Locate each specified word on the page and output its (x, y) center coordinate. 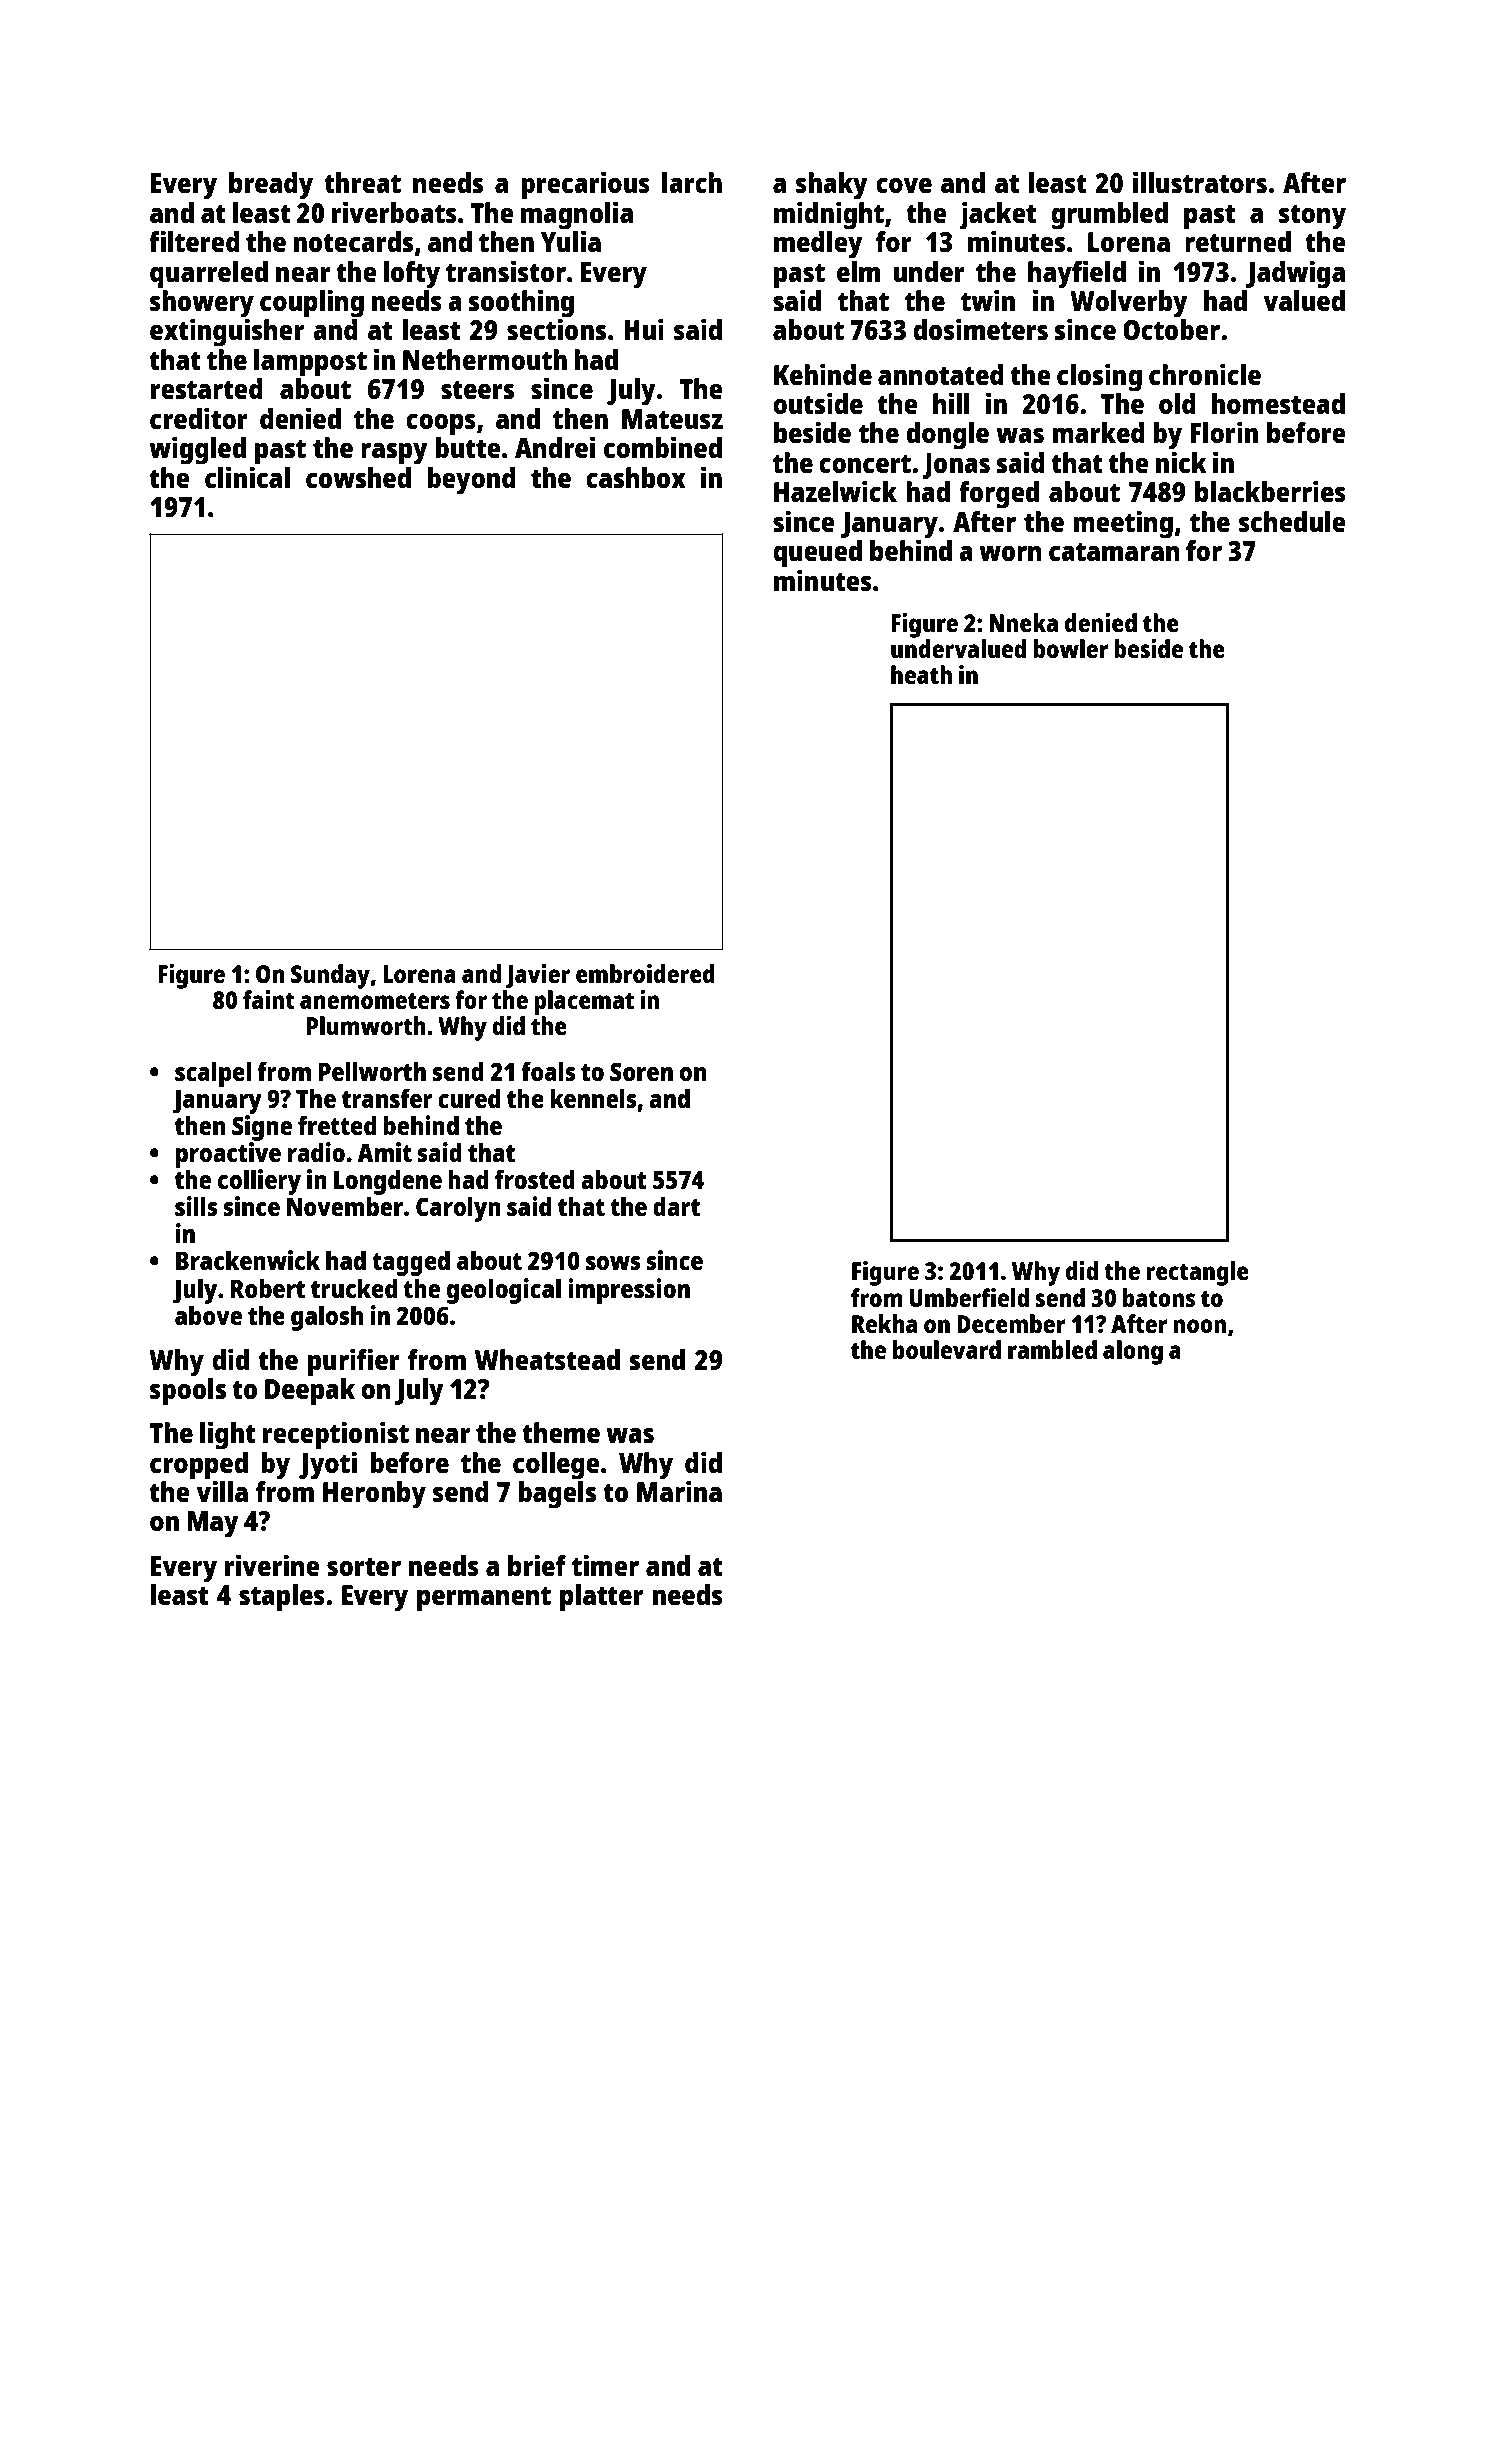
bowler (1071, 648)
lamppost (310, 363)
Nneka (1023, 622)
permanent (484, 1599)
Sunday (330, 976)
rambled (1052, 1349)
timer (605, 1565)
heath (921, 674)
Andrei (555, 447)
